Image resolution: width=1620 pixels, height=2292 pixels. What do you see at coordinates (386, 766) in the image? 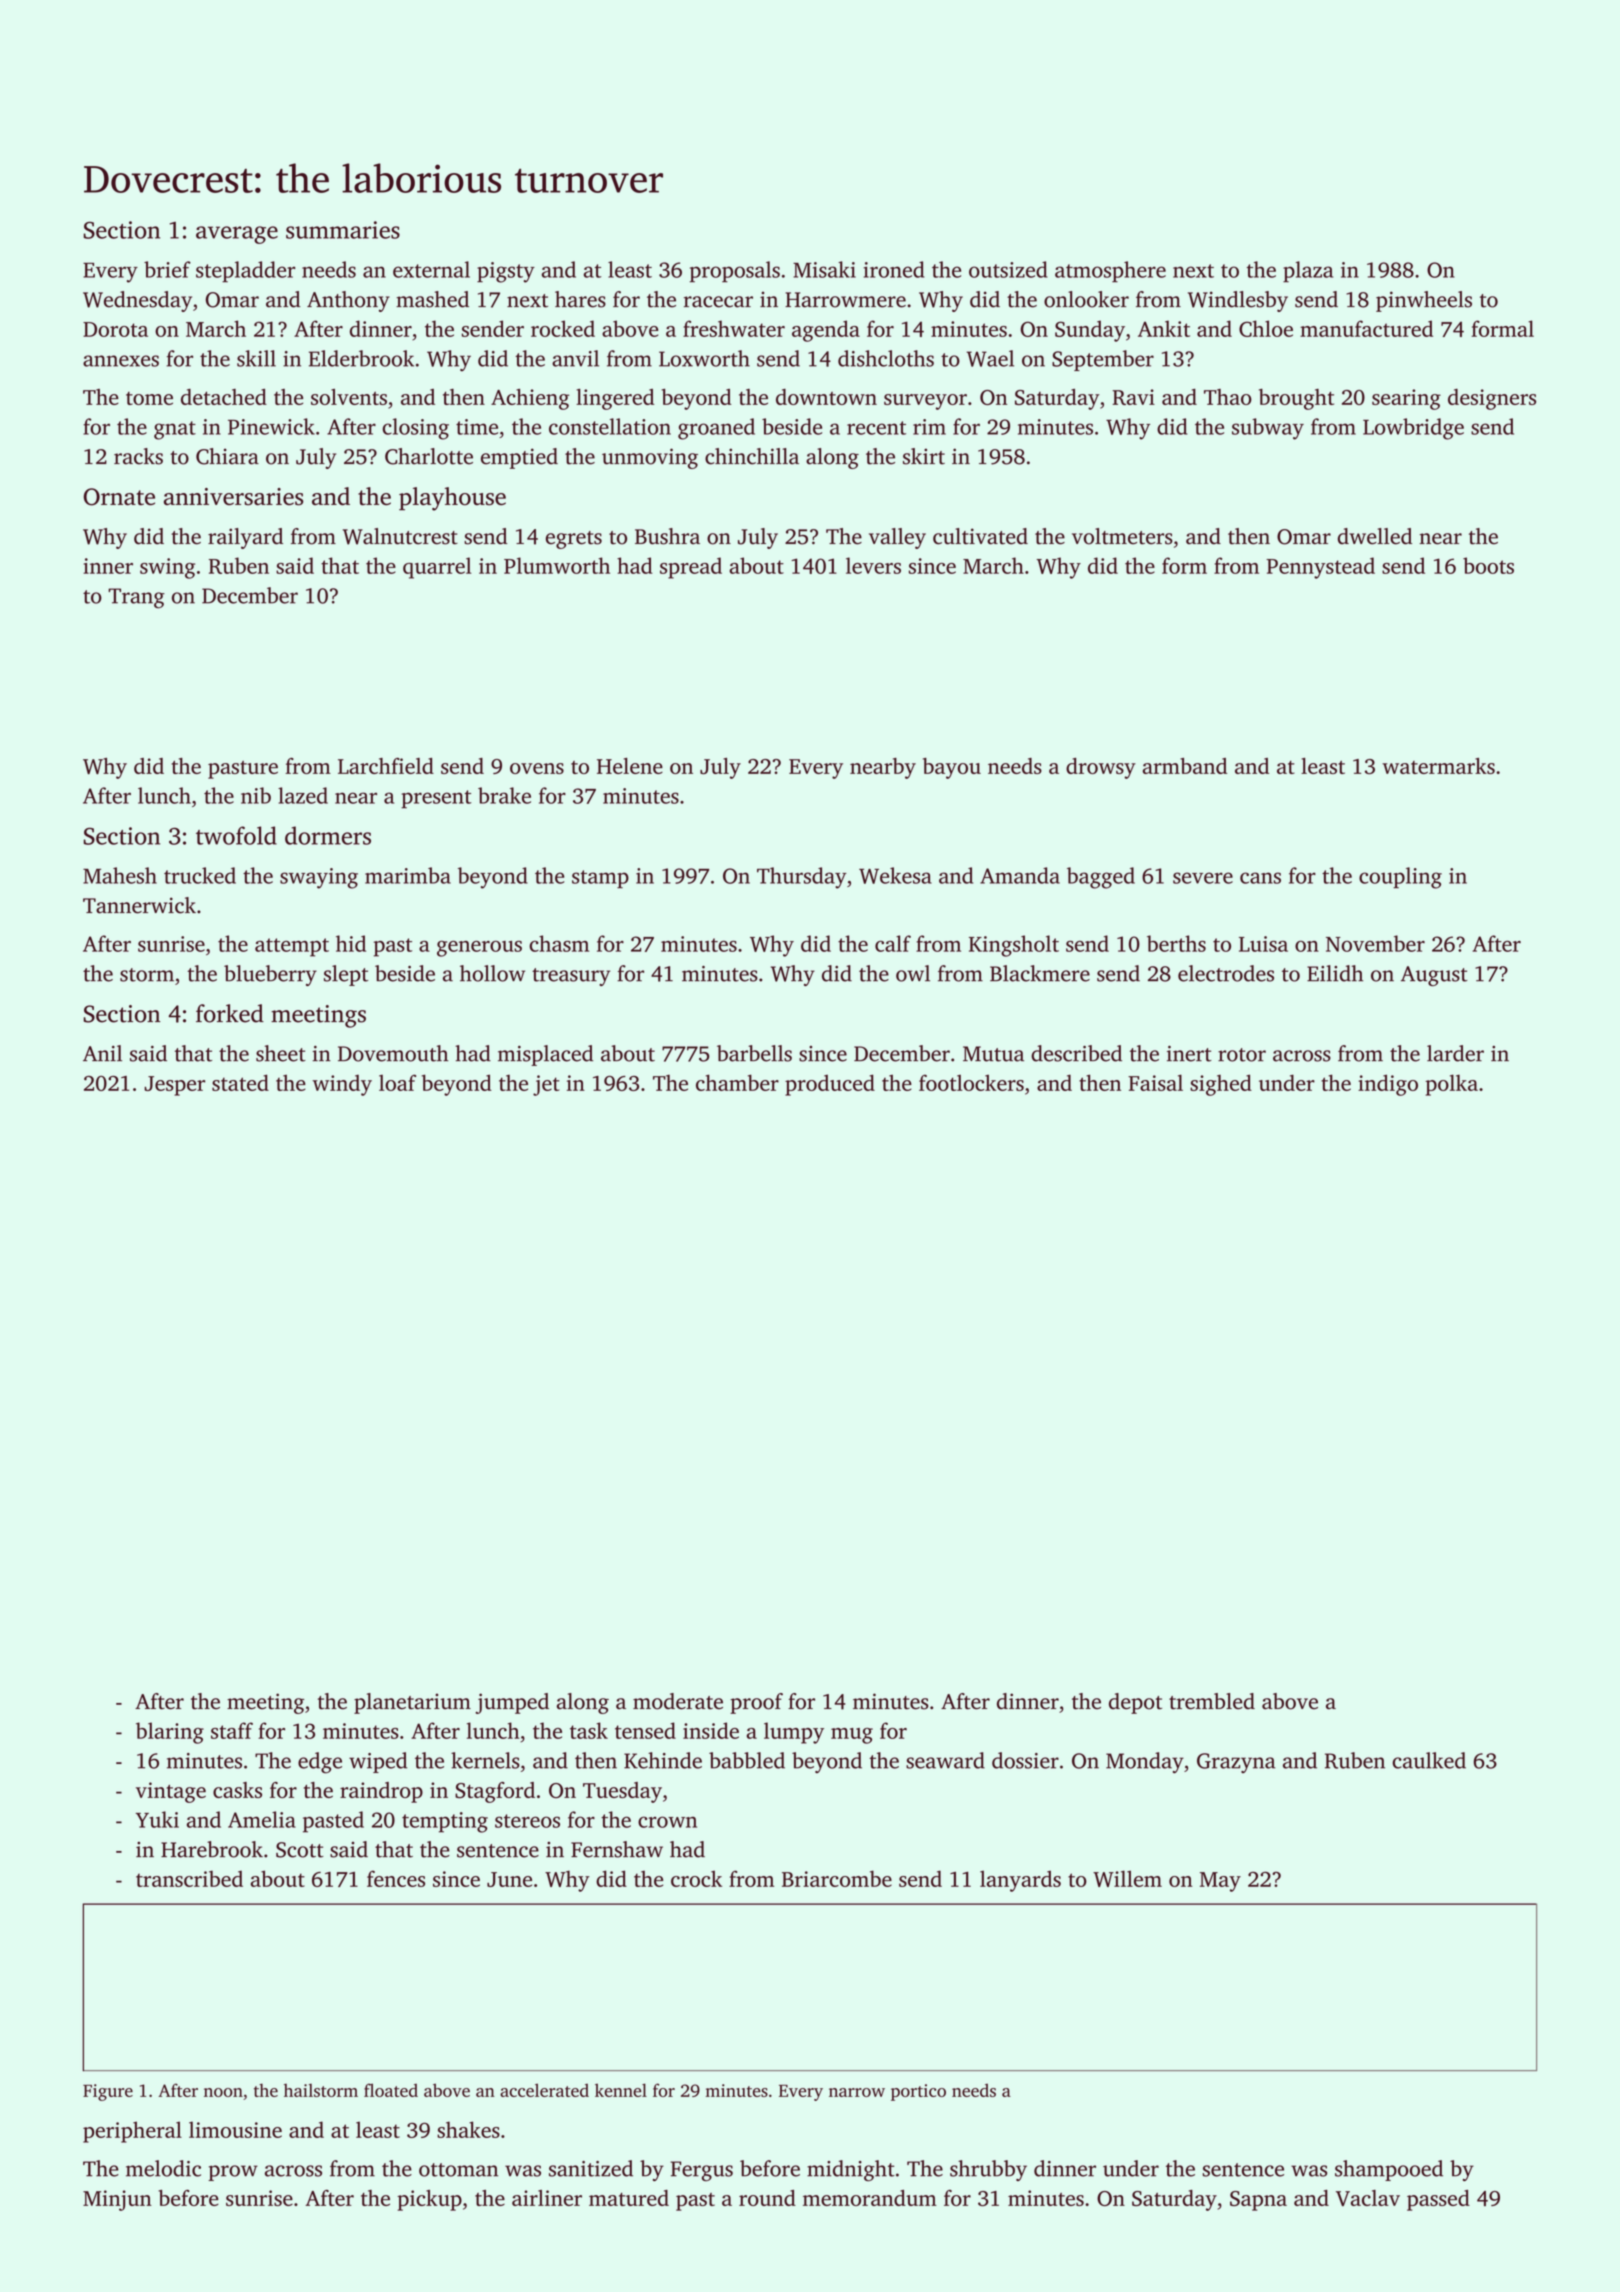
I see `Larchfield` at bounding box center [386, 766].
